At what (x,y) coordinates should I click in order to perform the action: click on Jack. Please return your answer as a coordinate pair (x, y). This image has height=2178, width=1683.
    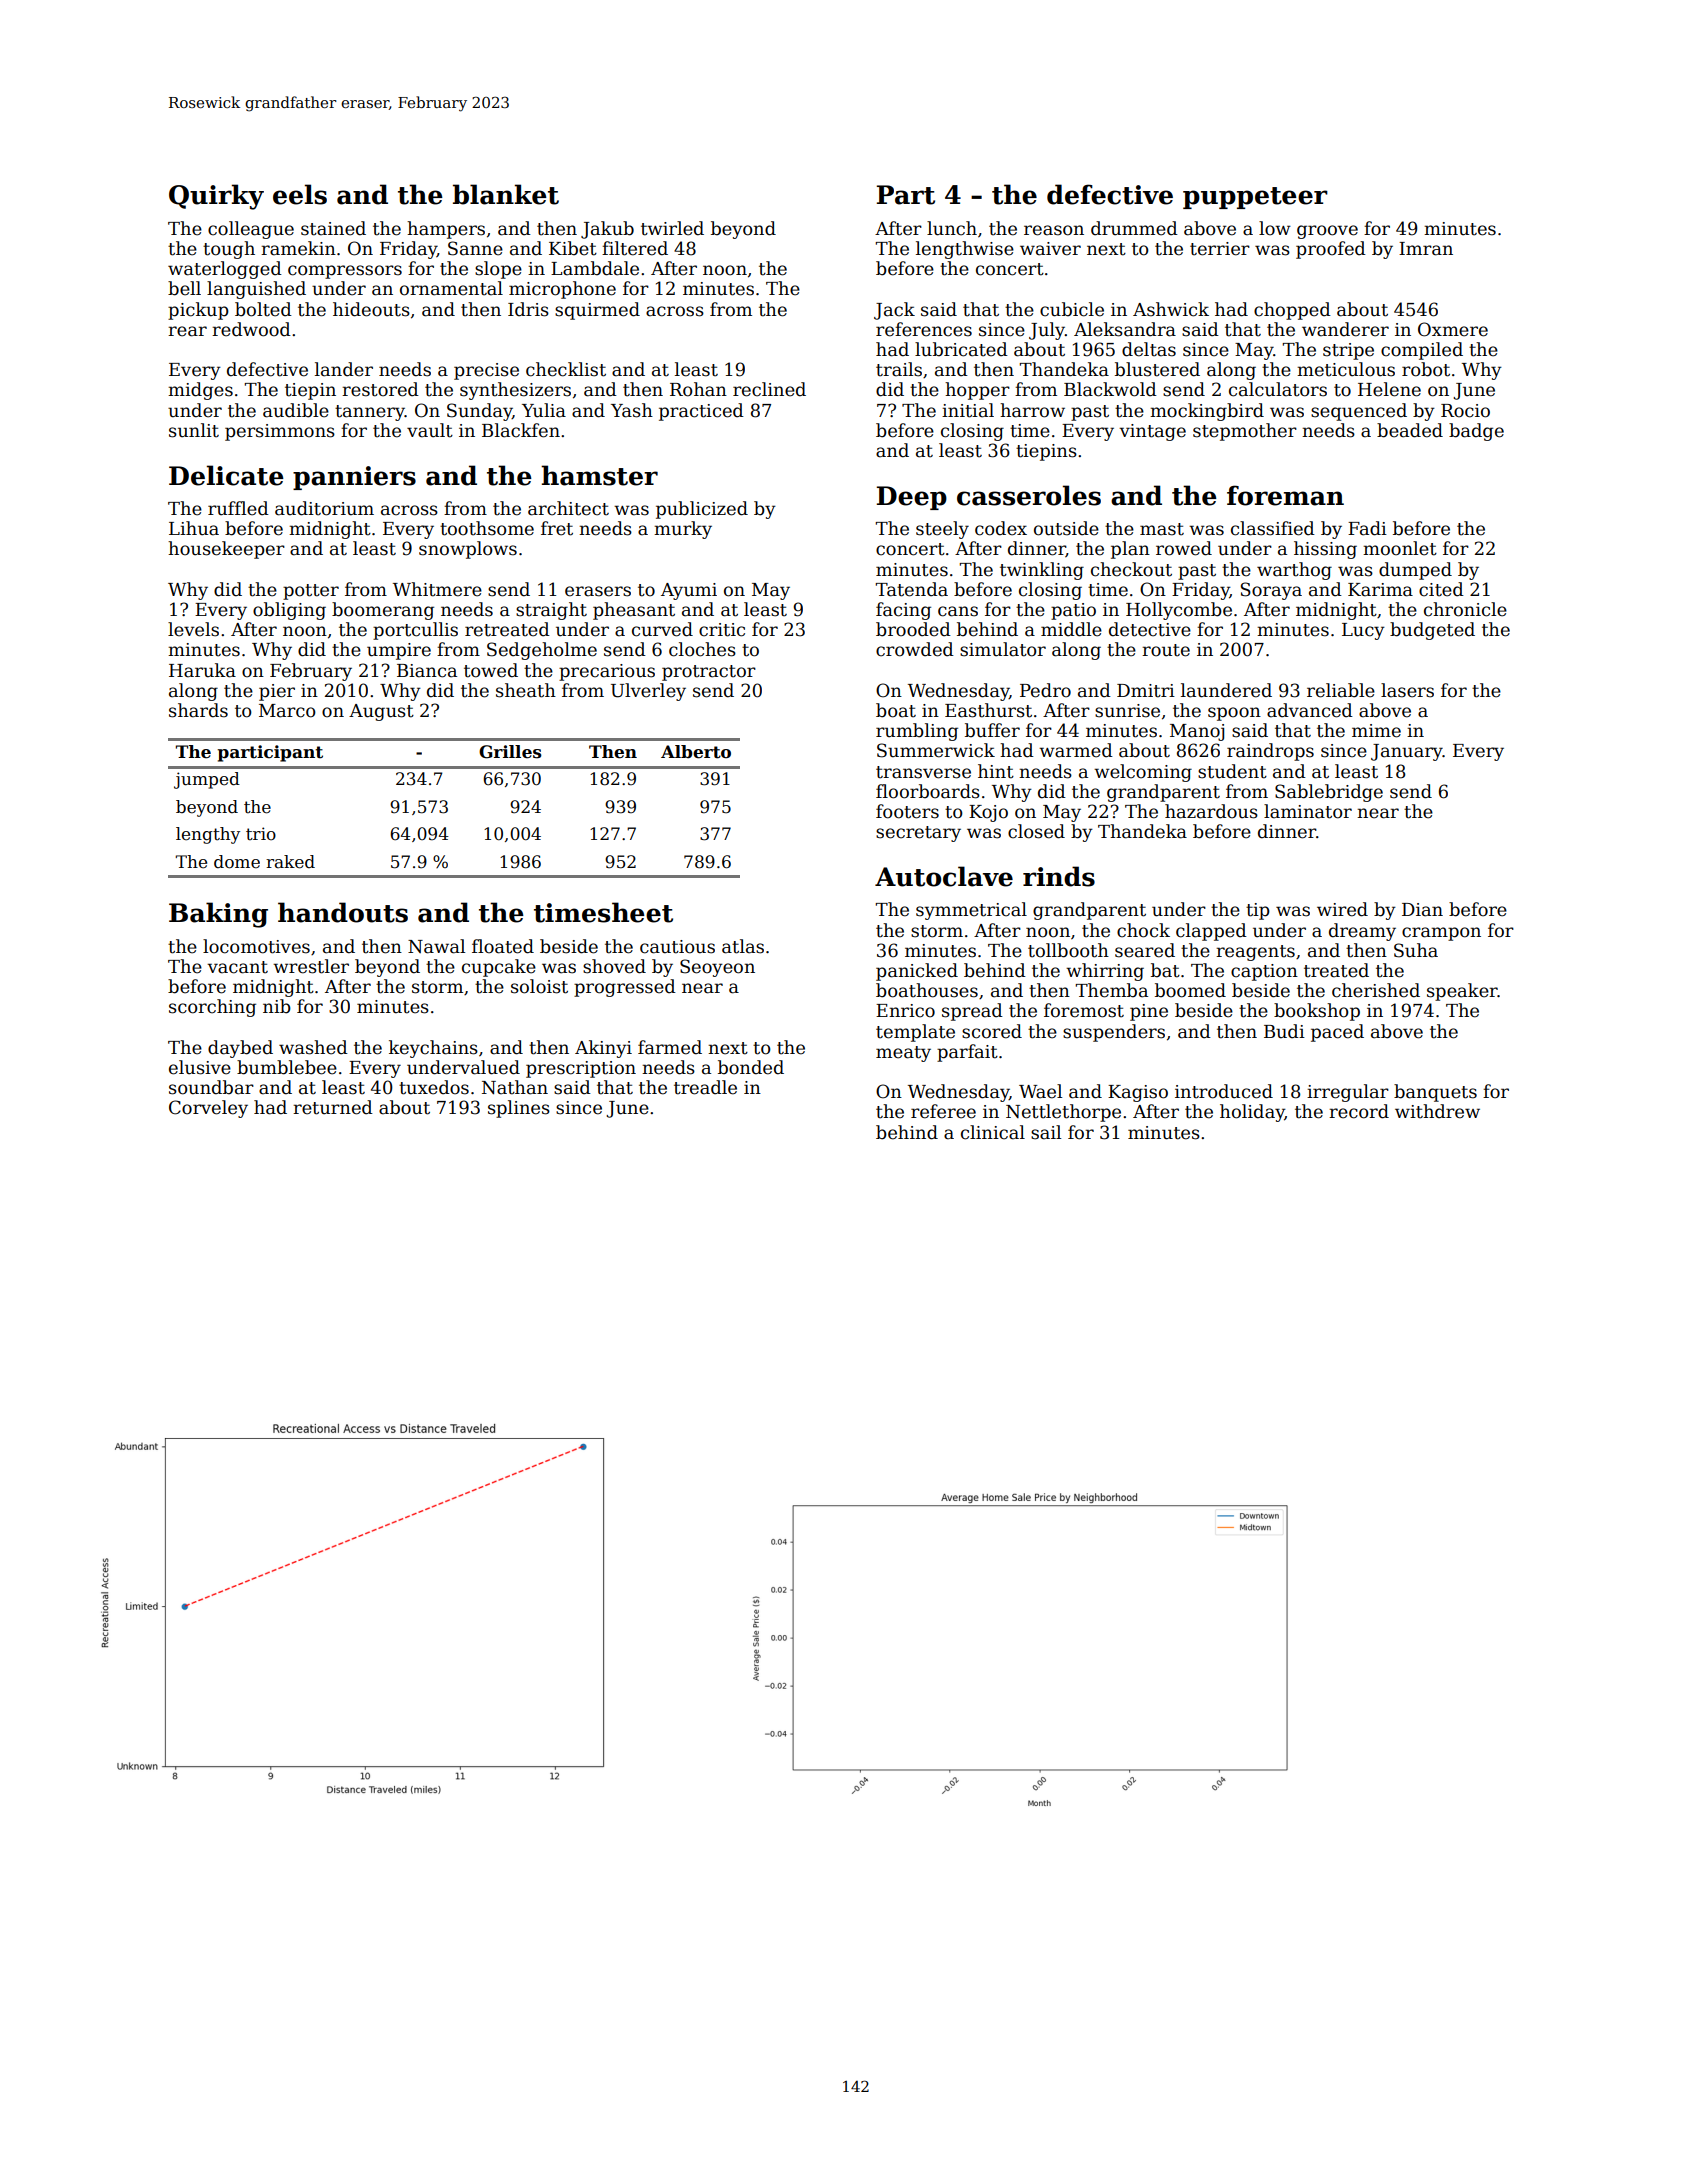
    Looking at the image, I should click on (894, 311).
